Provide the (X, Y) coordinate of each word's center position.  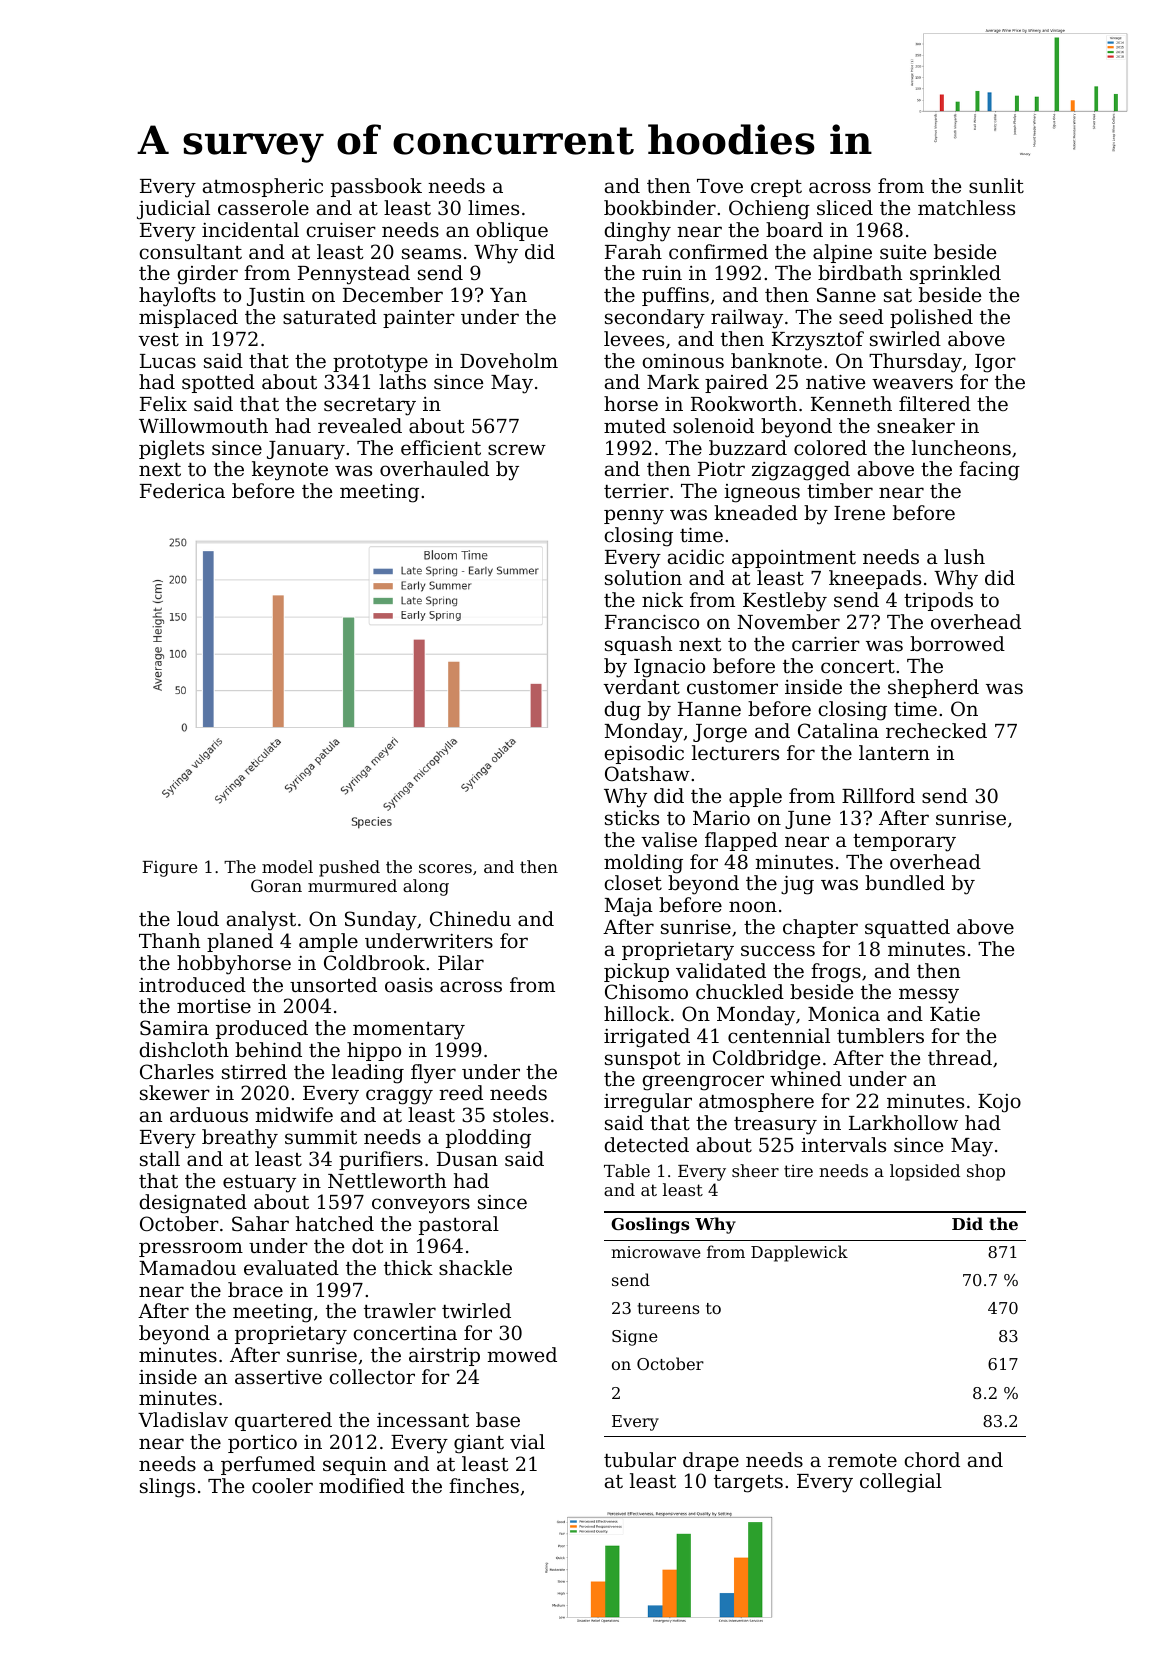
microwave (656, 1252)
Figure (169, 869)
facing (989, 471)
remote (862, 1460)
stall (160, 1158)
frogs (836, 973)
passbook (376, 187)
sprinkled (955, 274)
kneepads (875, 579)
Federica (182, 490)
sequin (355, 1466)
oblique (512, 231)
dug (622, 711)
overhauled (434, 468)
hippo (374, 1051)
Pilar (461, 962)
